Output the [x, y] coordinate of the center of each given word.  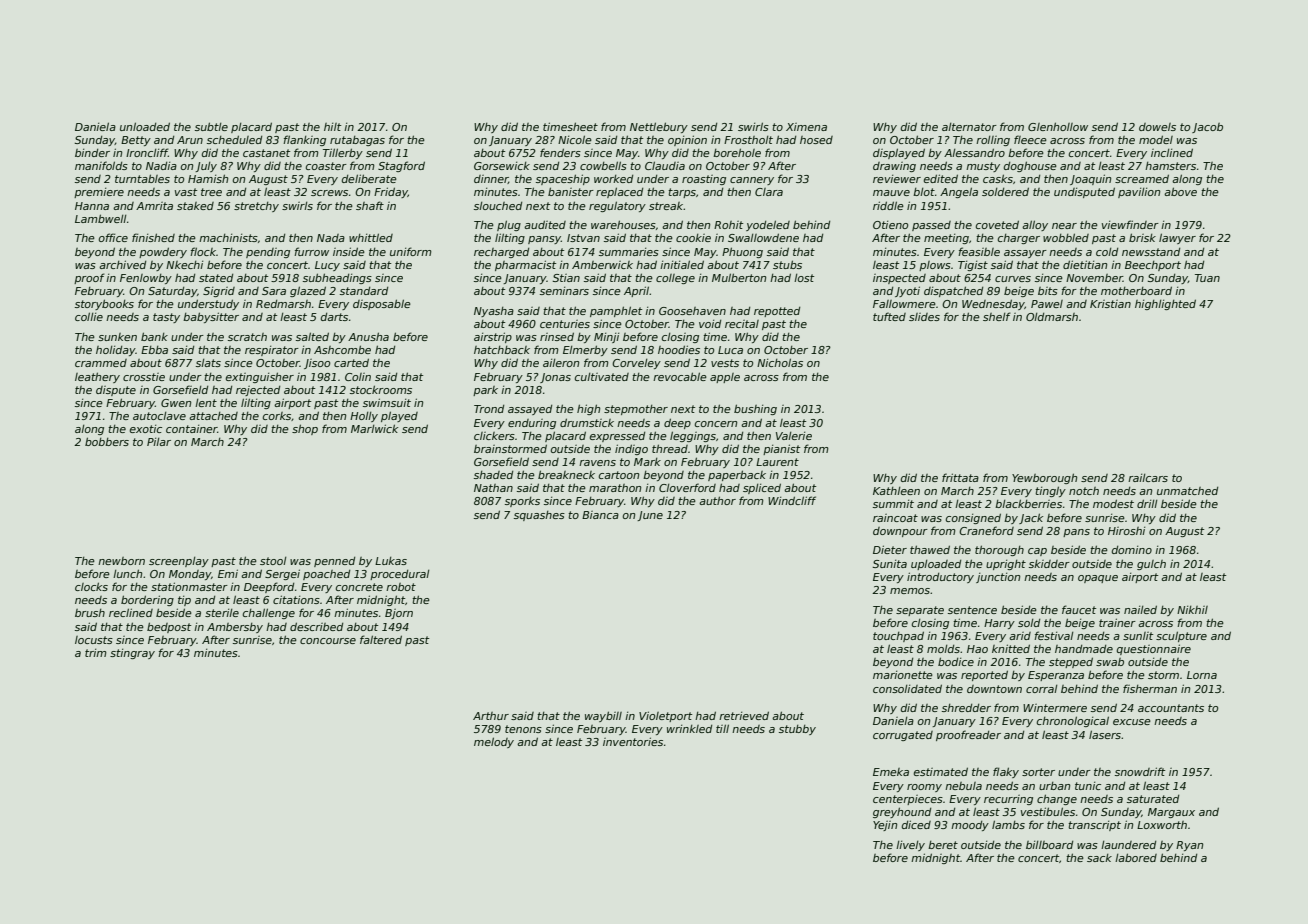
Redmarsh [283, 304]
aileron [561, 363]
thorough [999, 550]
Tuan [1207, 278]
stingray [132, 654]
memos [910, 591]
